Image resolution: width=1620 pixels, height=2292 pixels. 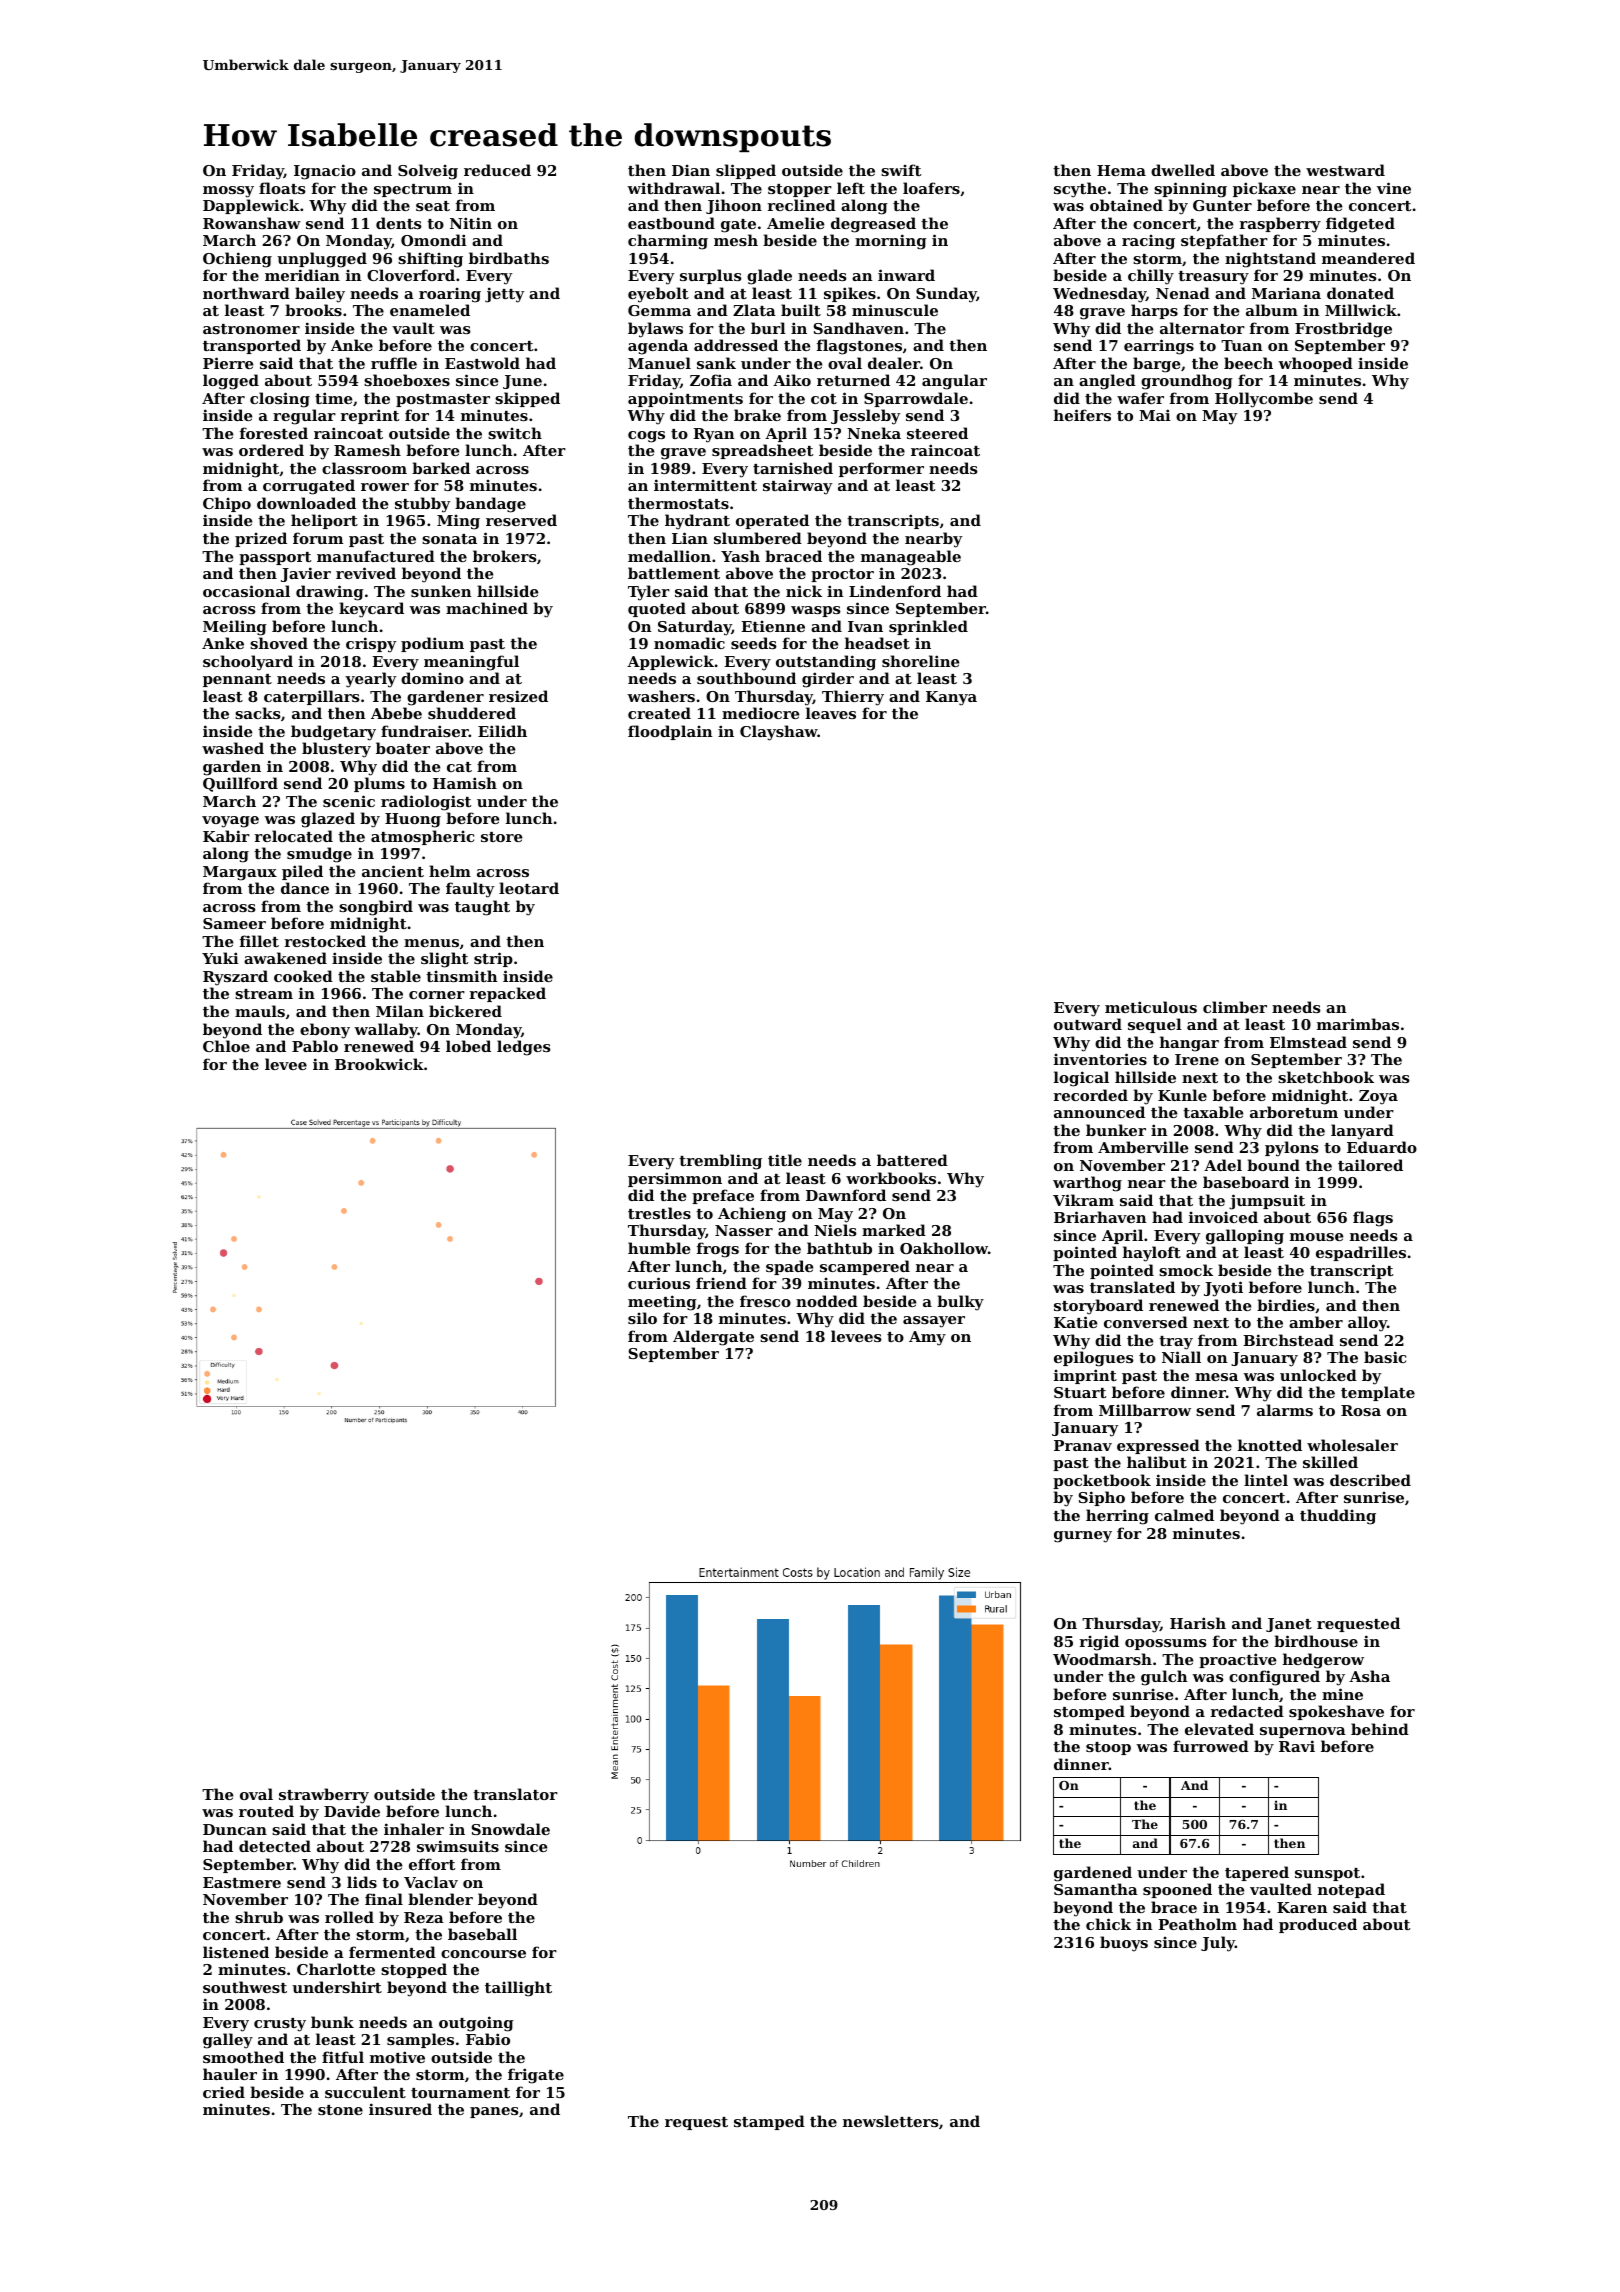 I want to click on cooked, so click(x=303, y=976).
